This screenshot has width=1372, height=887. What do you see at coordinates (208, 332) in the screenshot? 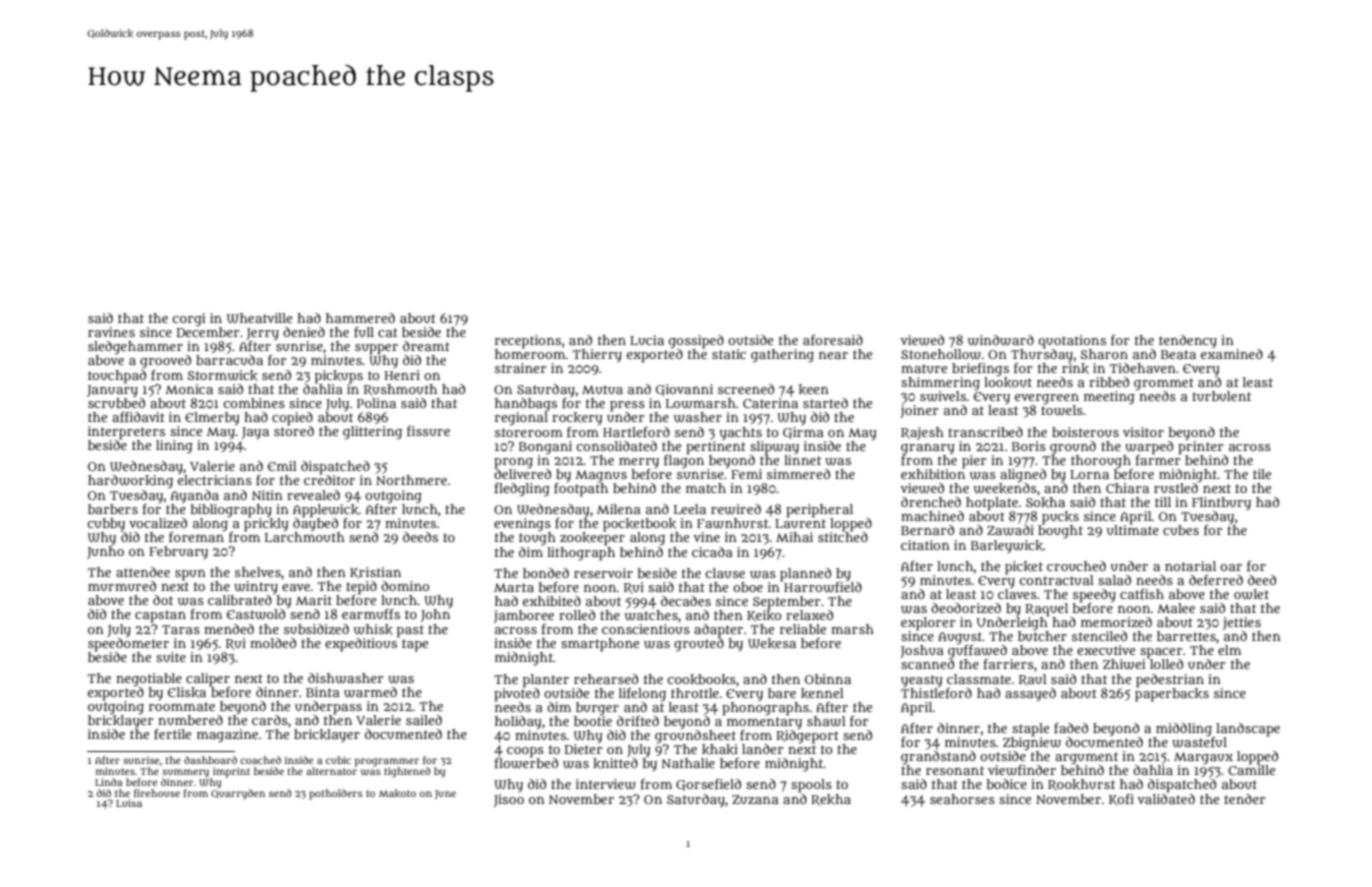
I see `December` at bounding box center [208, 332].
